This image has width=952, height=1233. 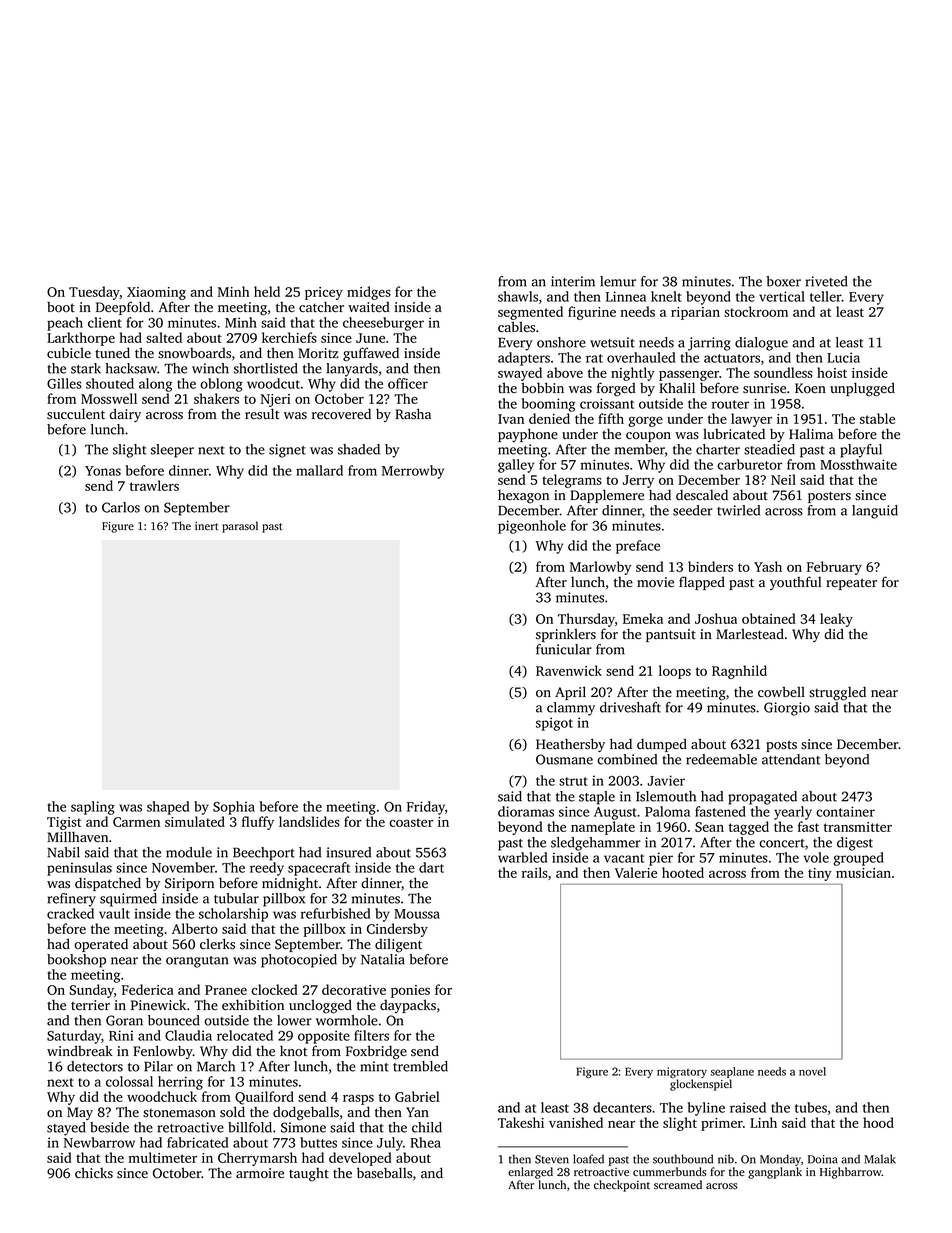 I want to click on Millhaven, so click(x=77, y=837).
